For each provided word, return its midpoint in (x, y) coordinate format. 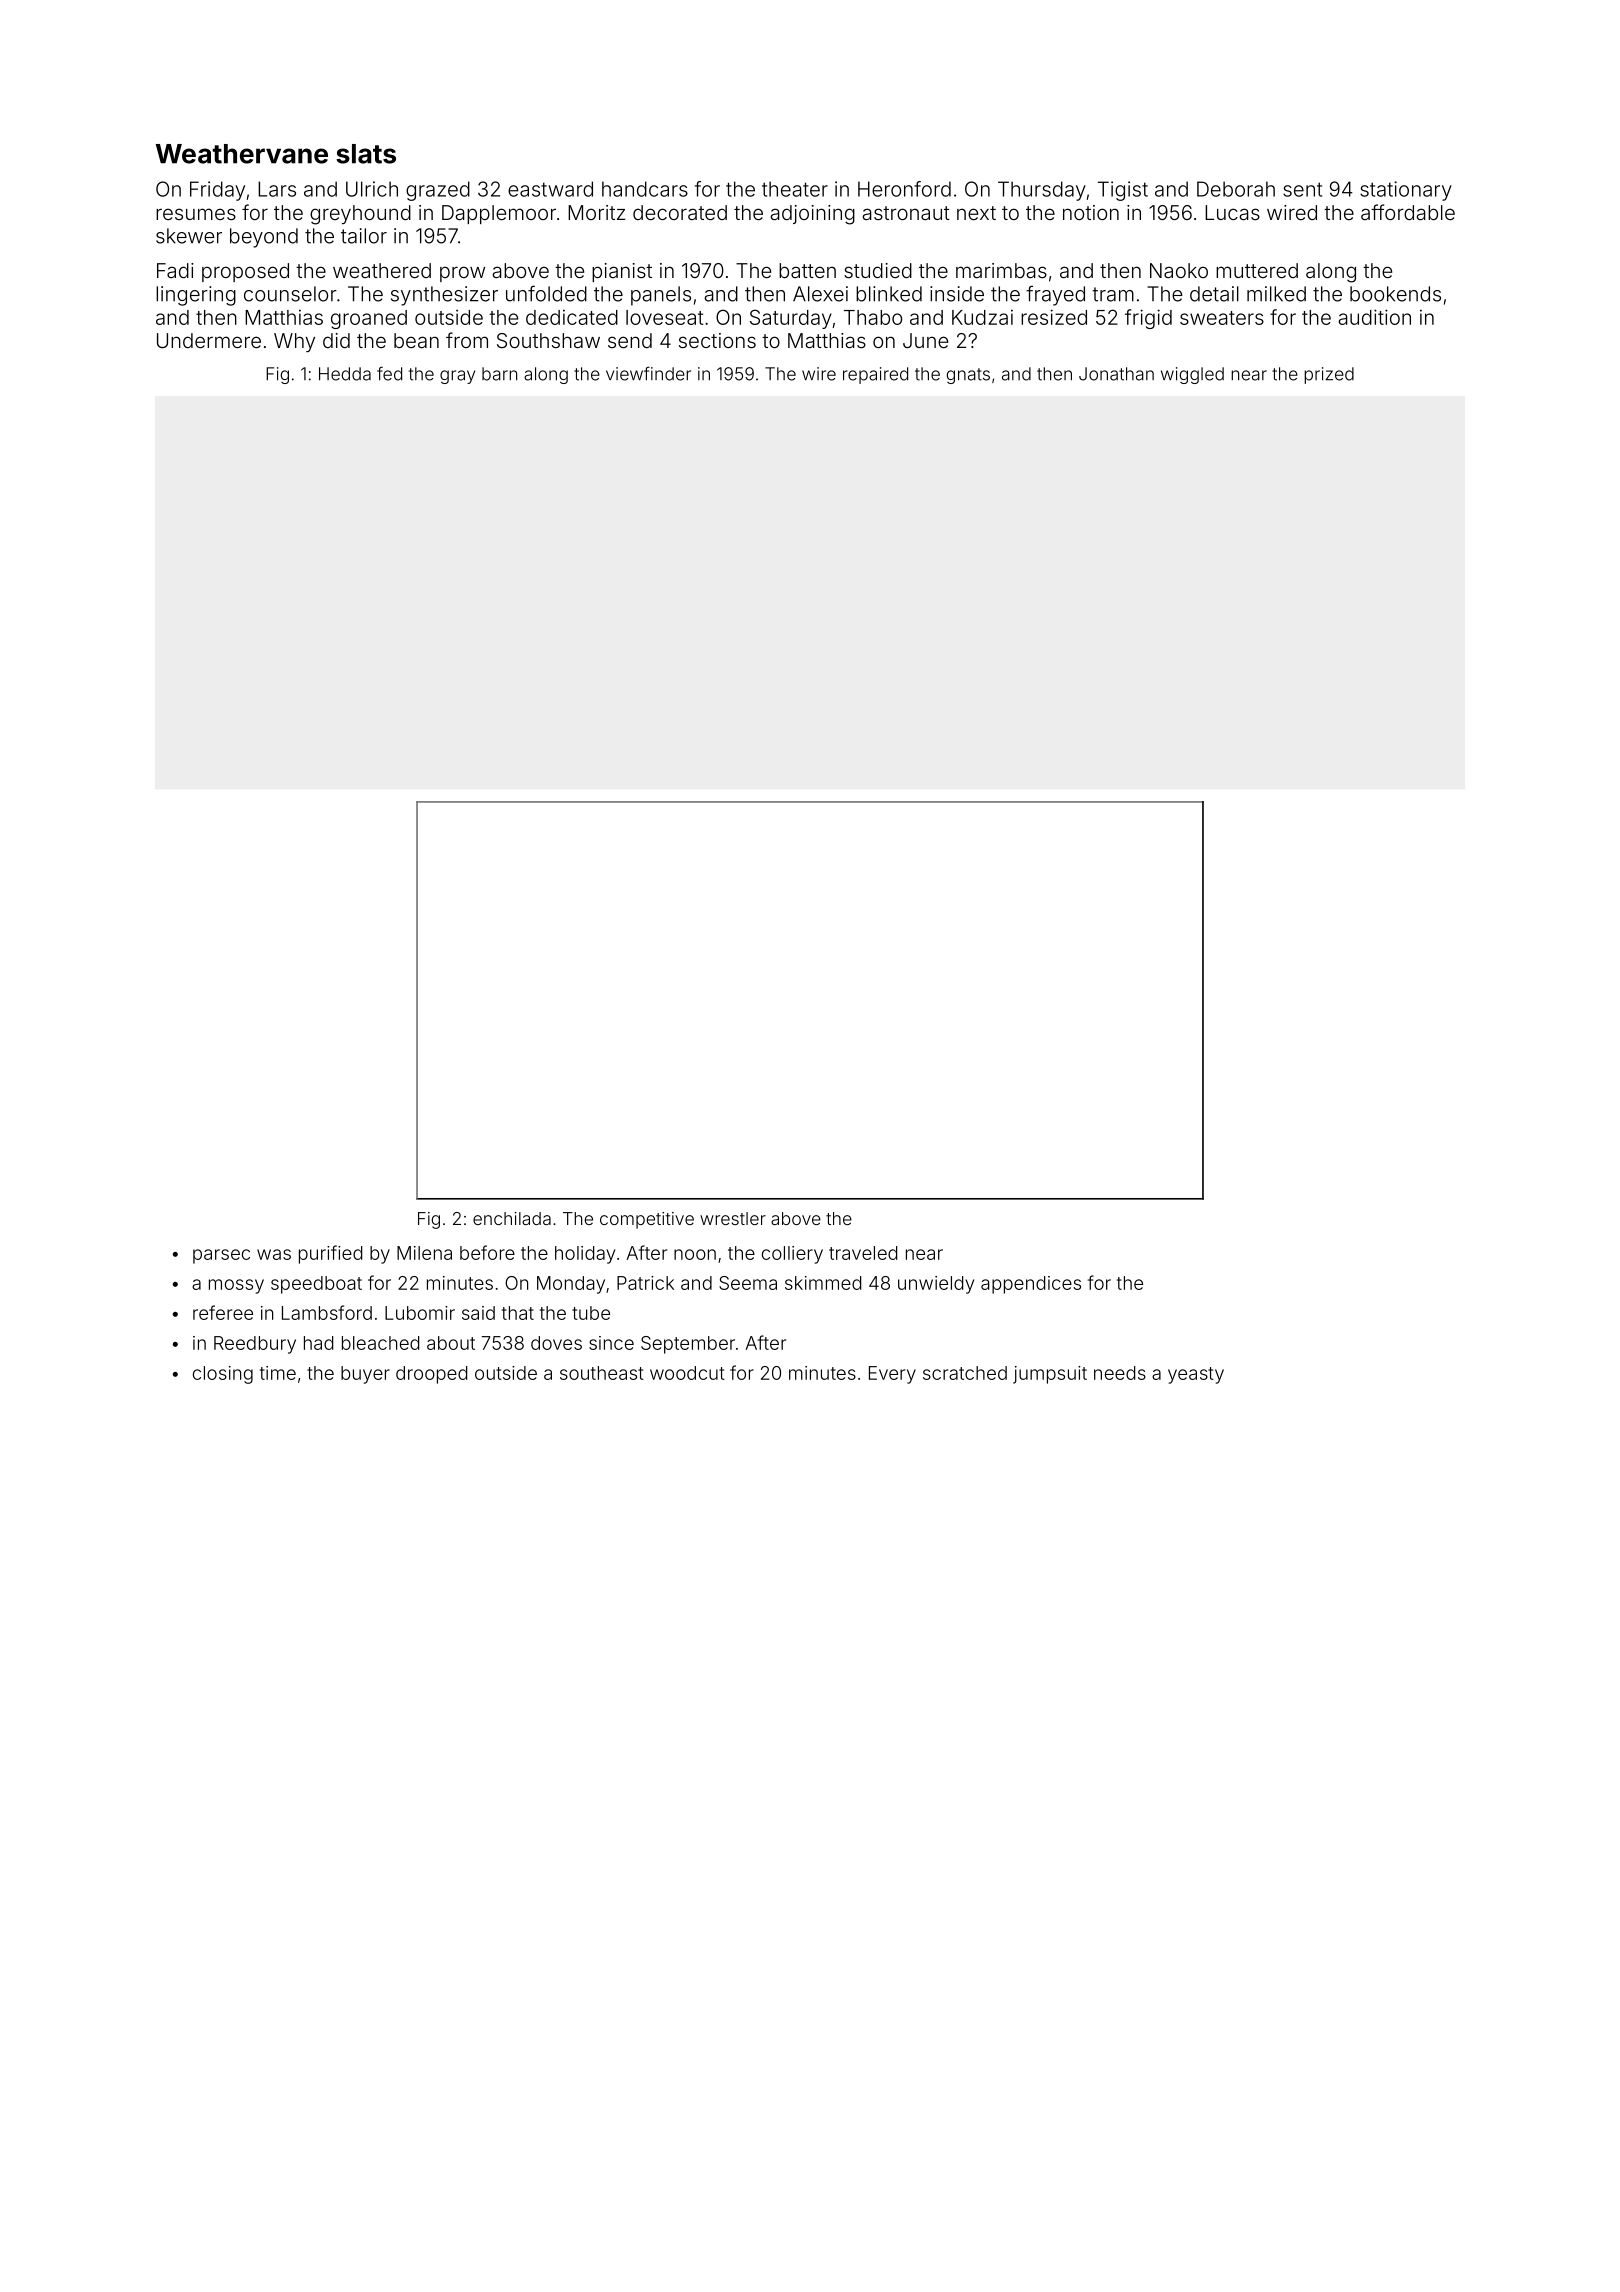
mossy (236, 1286)
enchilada (512, 1218)
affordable (1408, 212)
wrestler (733, 1218)
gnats (968, 376)
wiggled (1192, 375)
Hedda (345, 374)
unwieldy (936, 1285)
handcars (645, 189)
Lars (277, 189)
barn (499, 374)
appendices (1031, 1285)
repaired (875, 375)
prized (1329, 375)
